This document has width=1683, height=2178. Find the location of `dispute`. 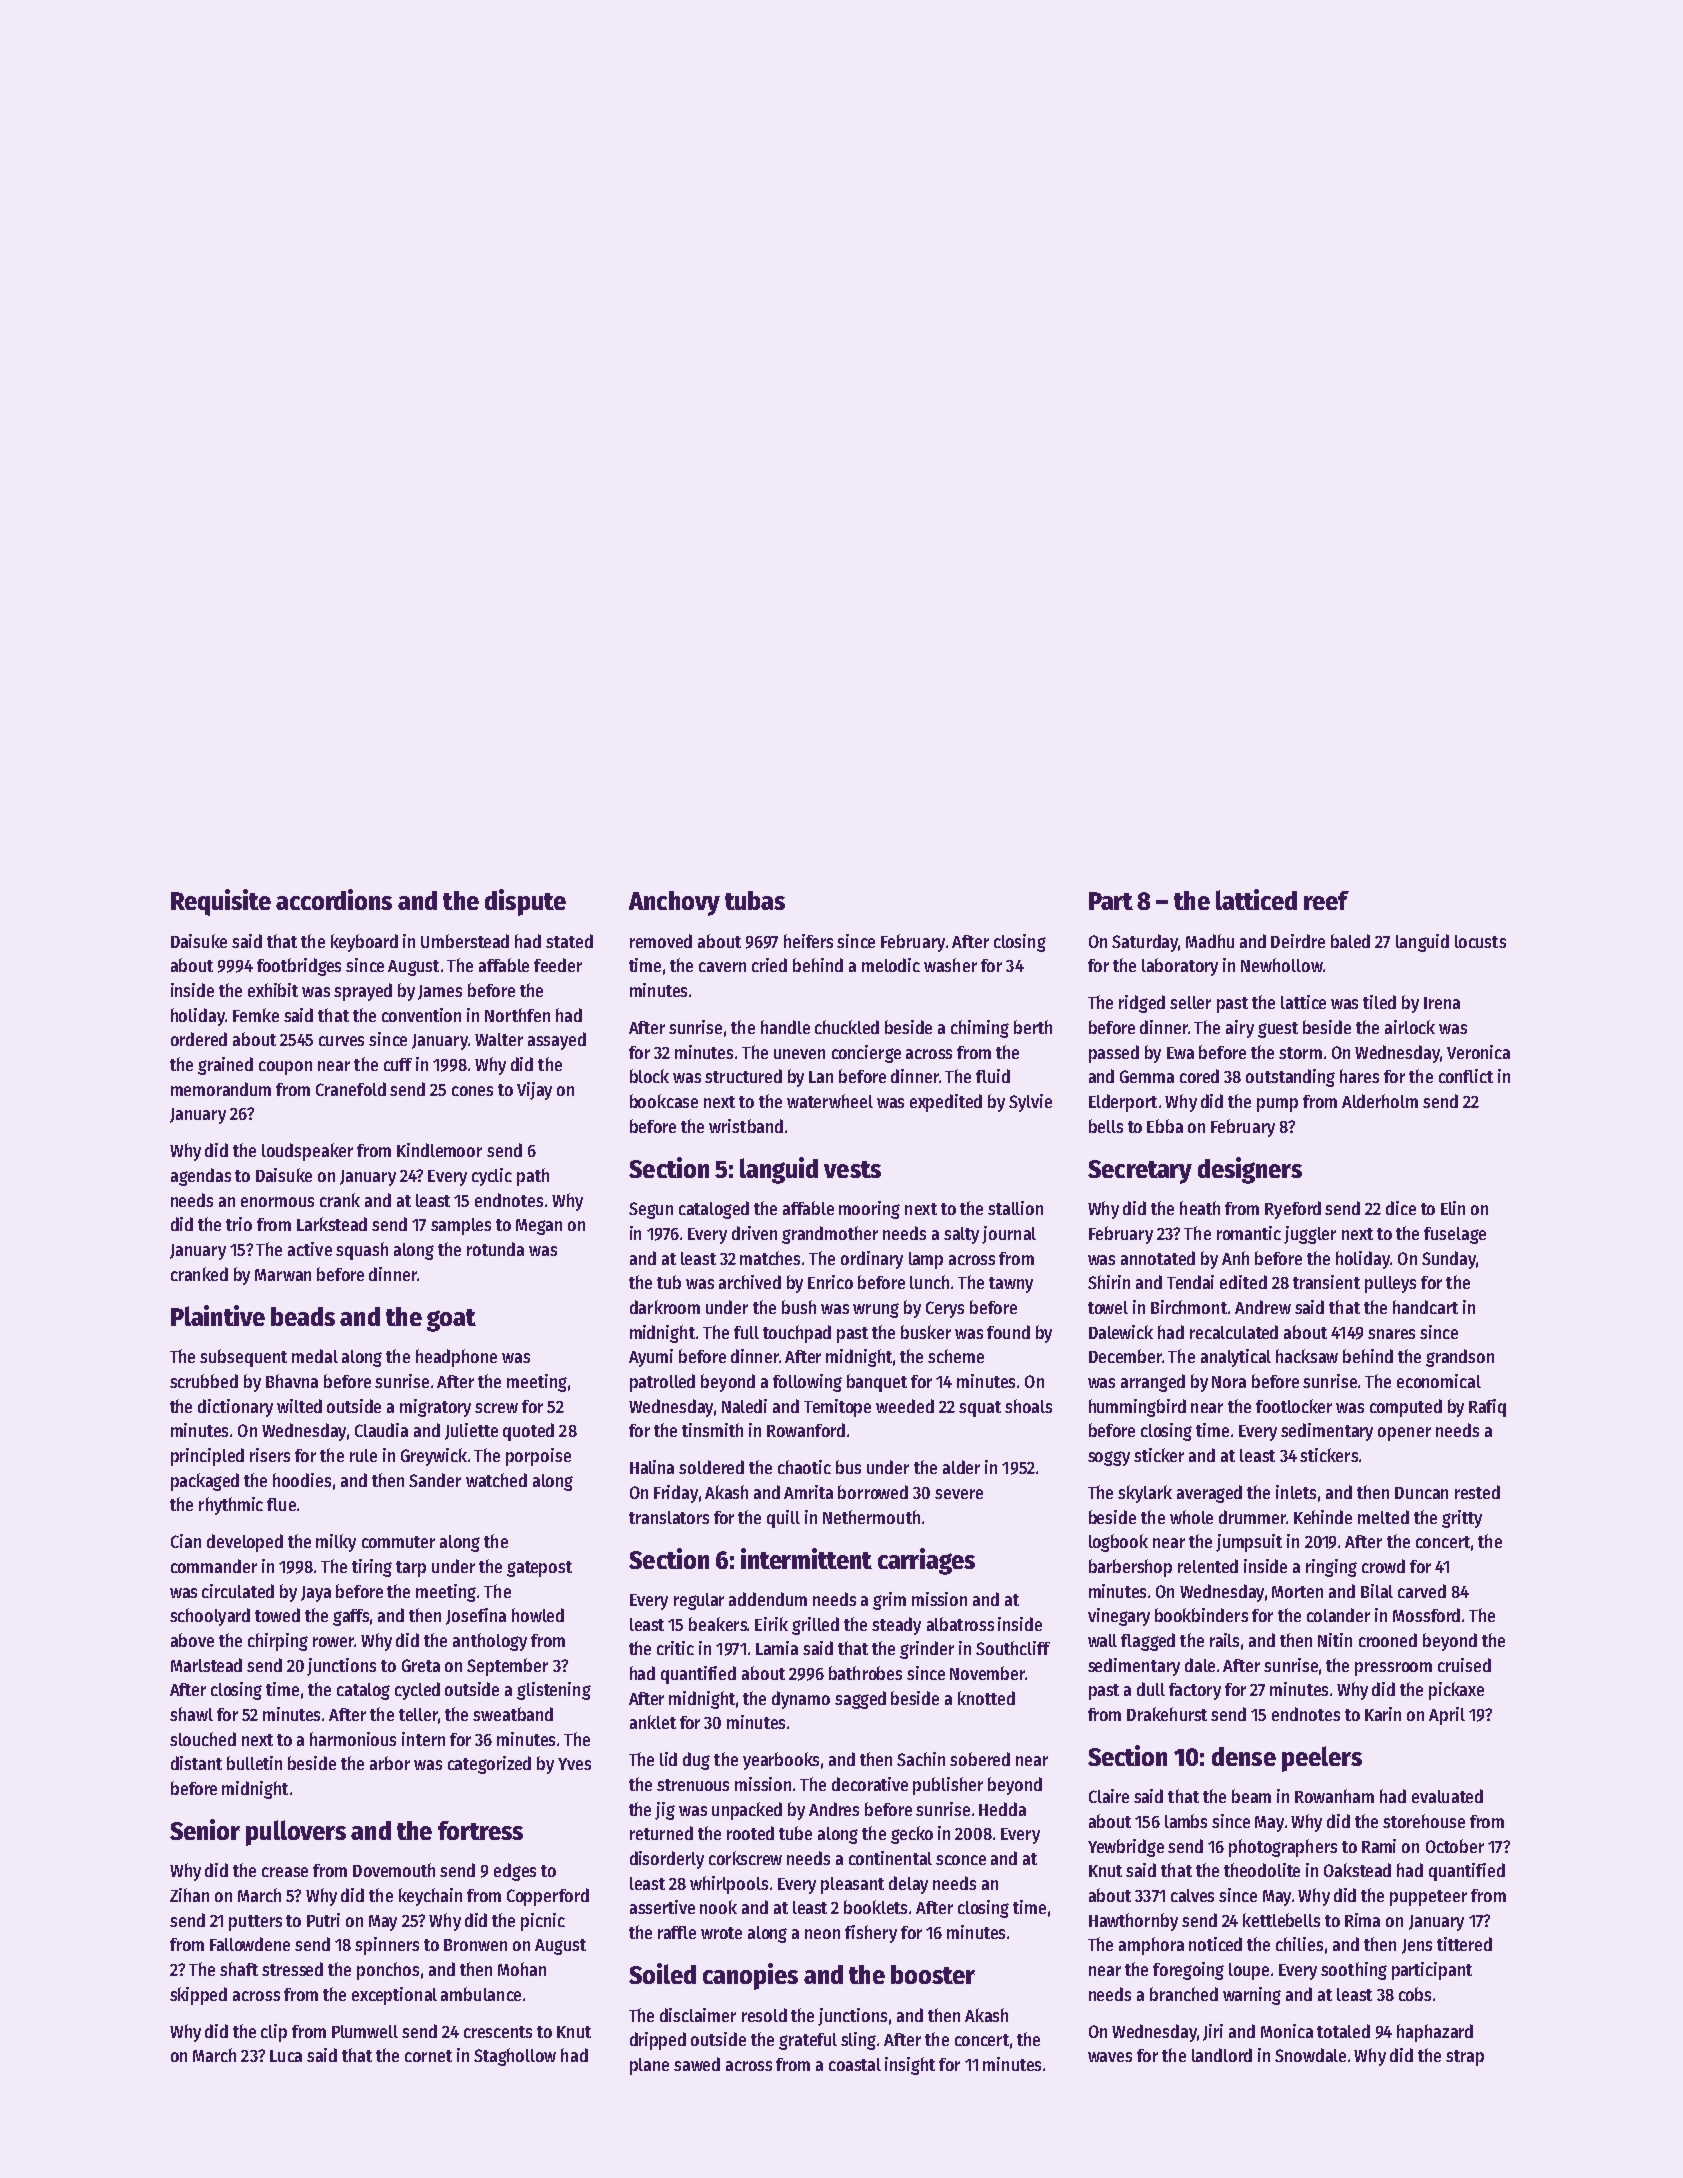

dispute is located at coordinates (525, 902).
